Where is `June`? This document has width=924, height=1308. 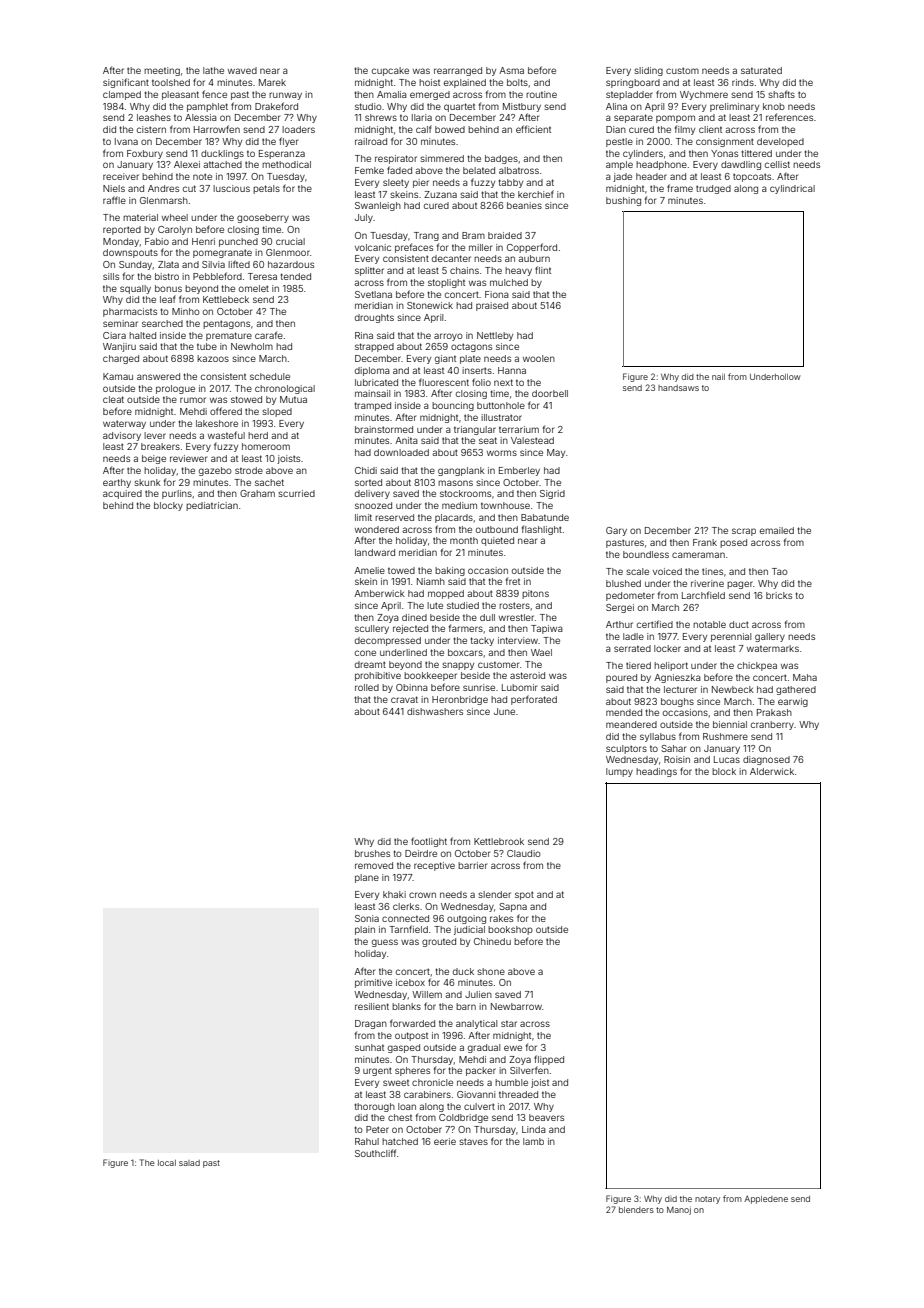 June is located at coordinates (504, 711).
